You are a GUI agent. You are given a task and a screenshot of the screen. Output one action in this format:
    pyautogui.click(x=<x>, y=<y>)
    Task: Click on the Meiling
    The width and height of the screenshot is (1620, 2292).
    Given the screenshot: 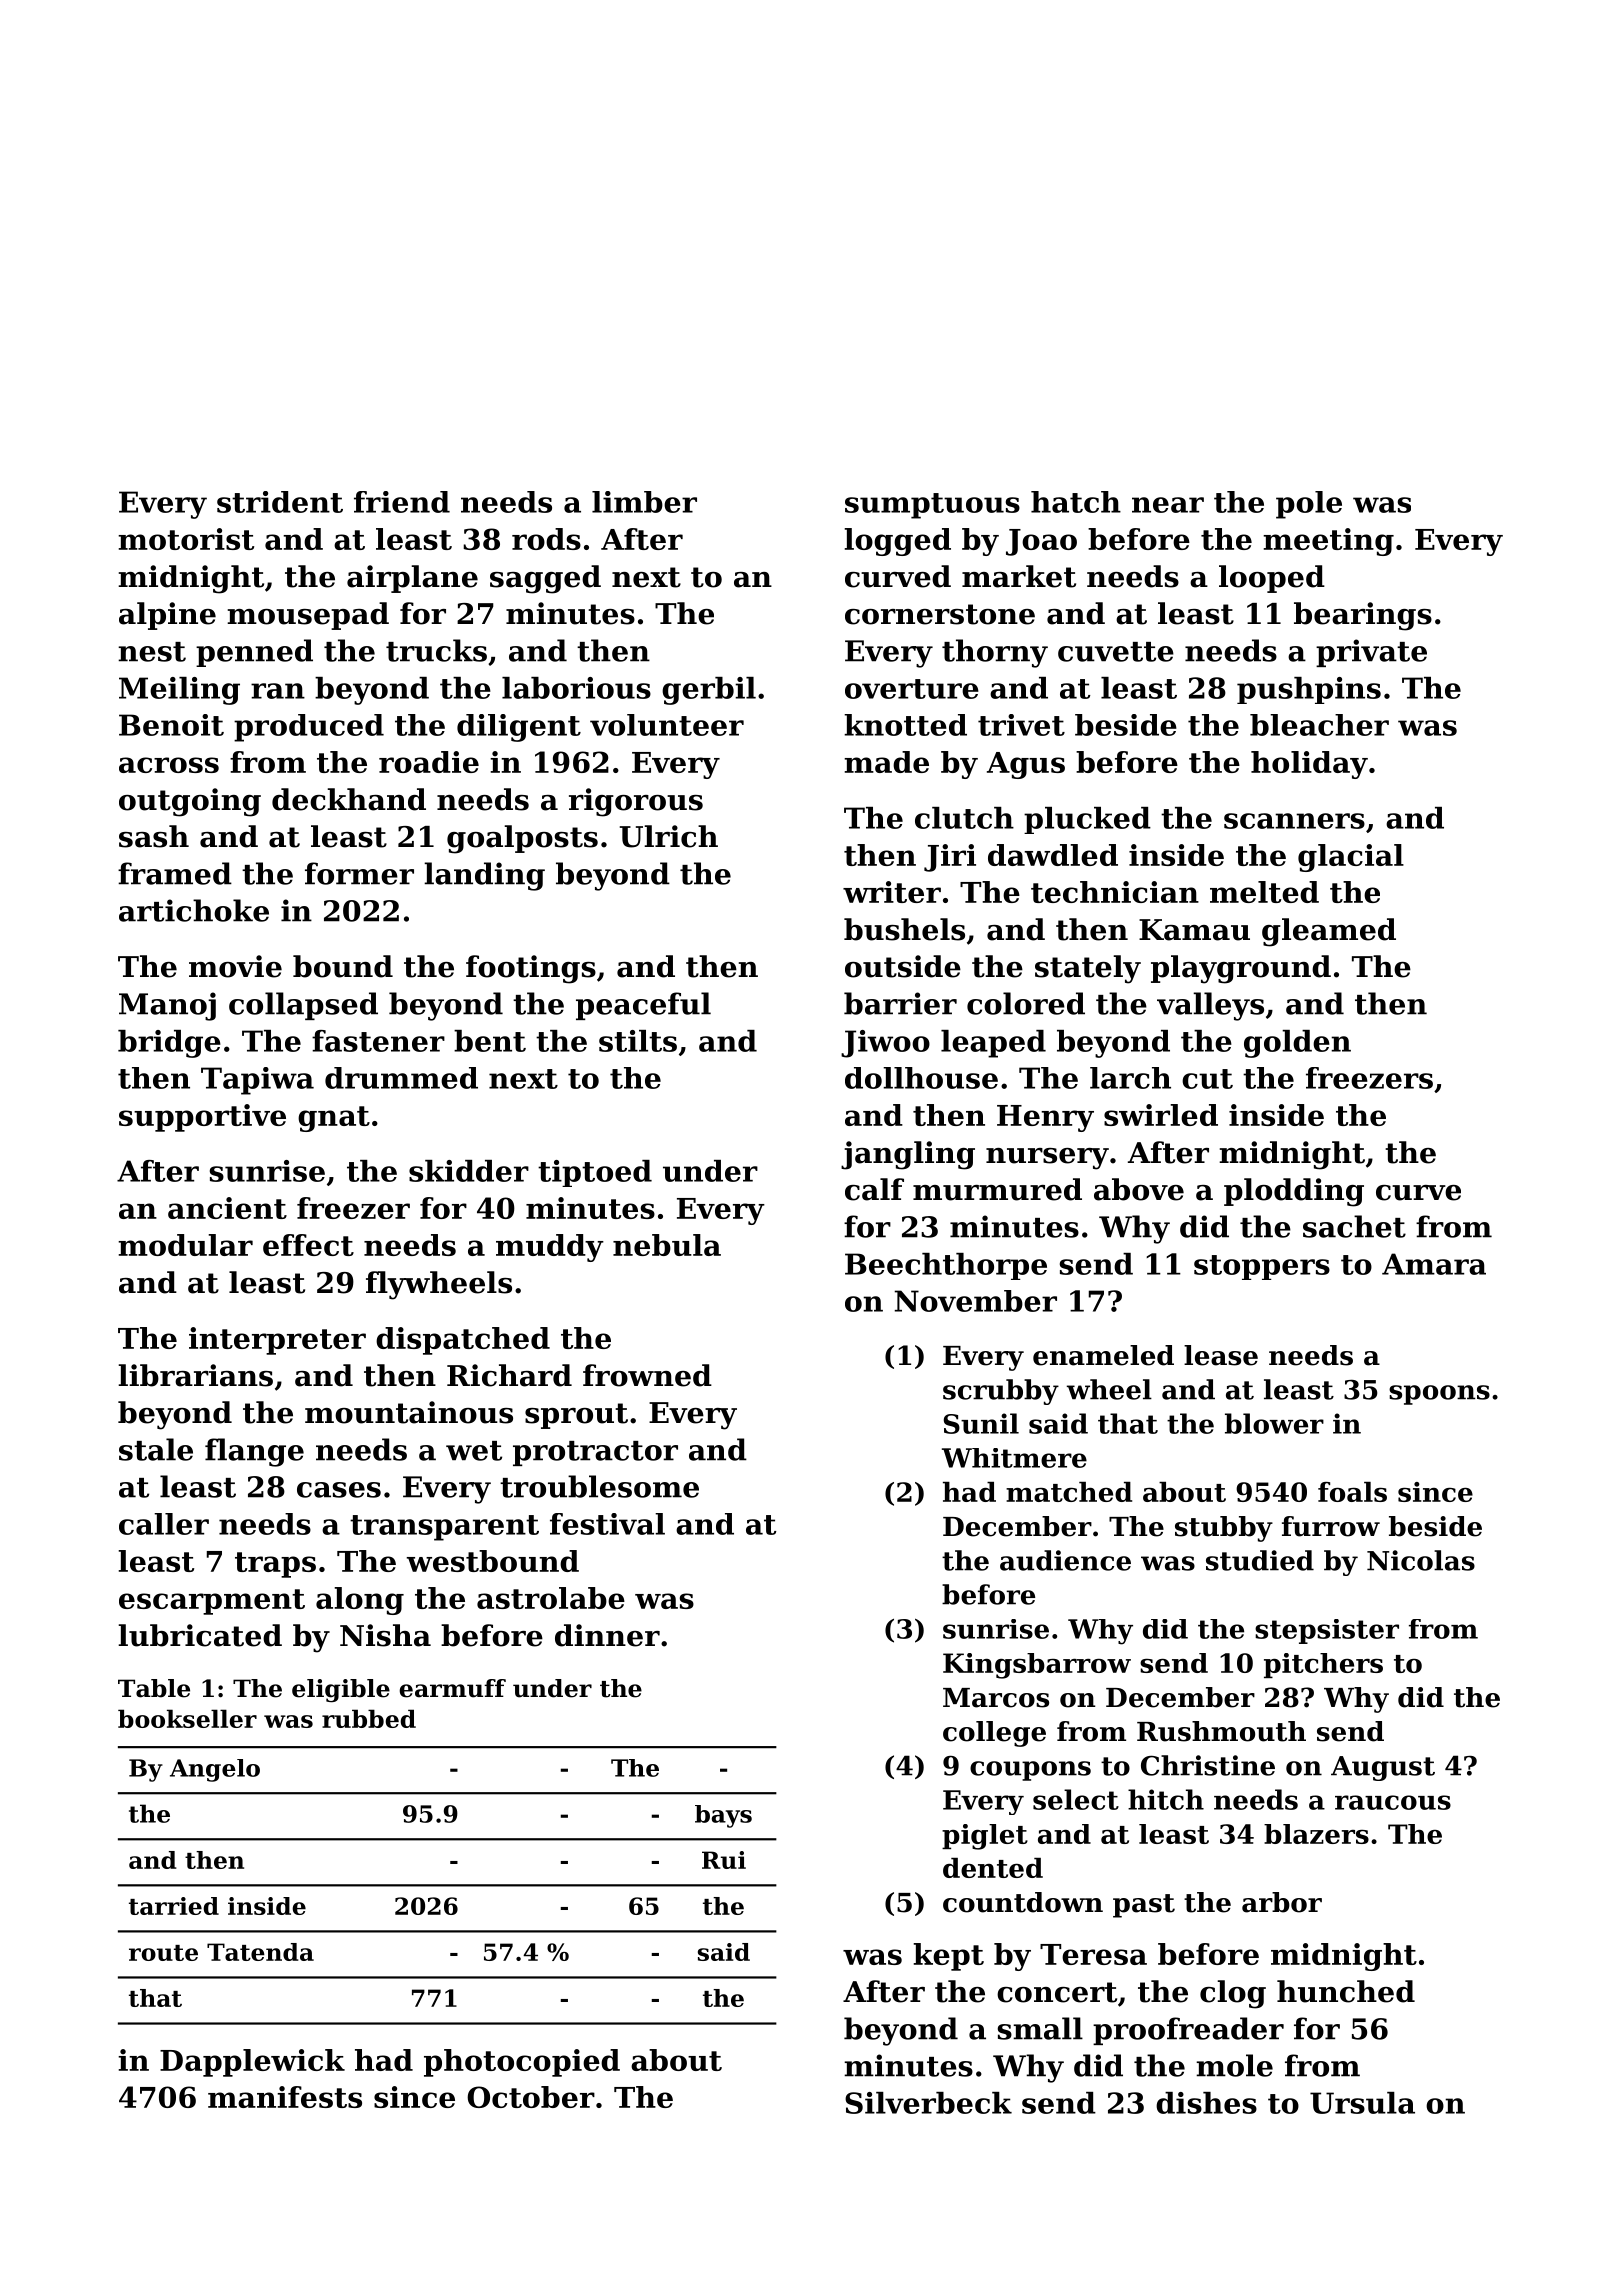 What is the action you would take?
    pyautogui.click(x=179, y=691)
